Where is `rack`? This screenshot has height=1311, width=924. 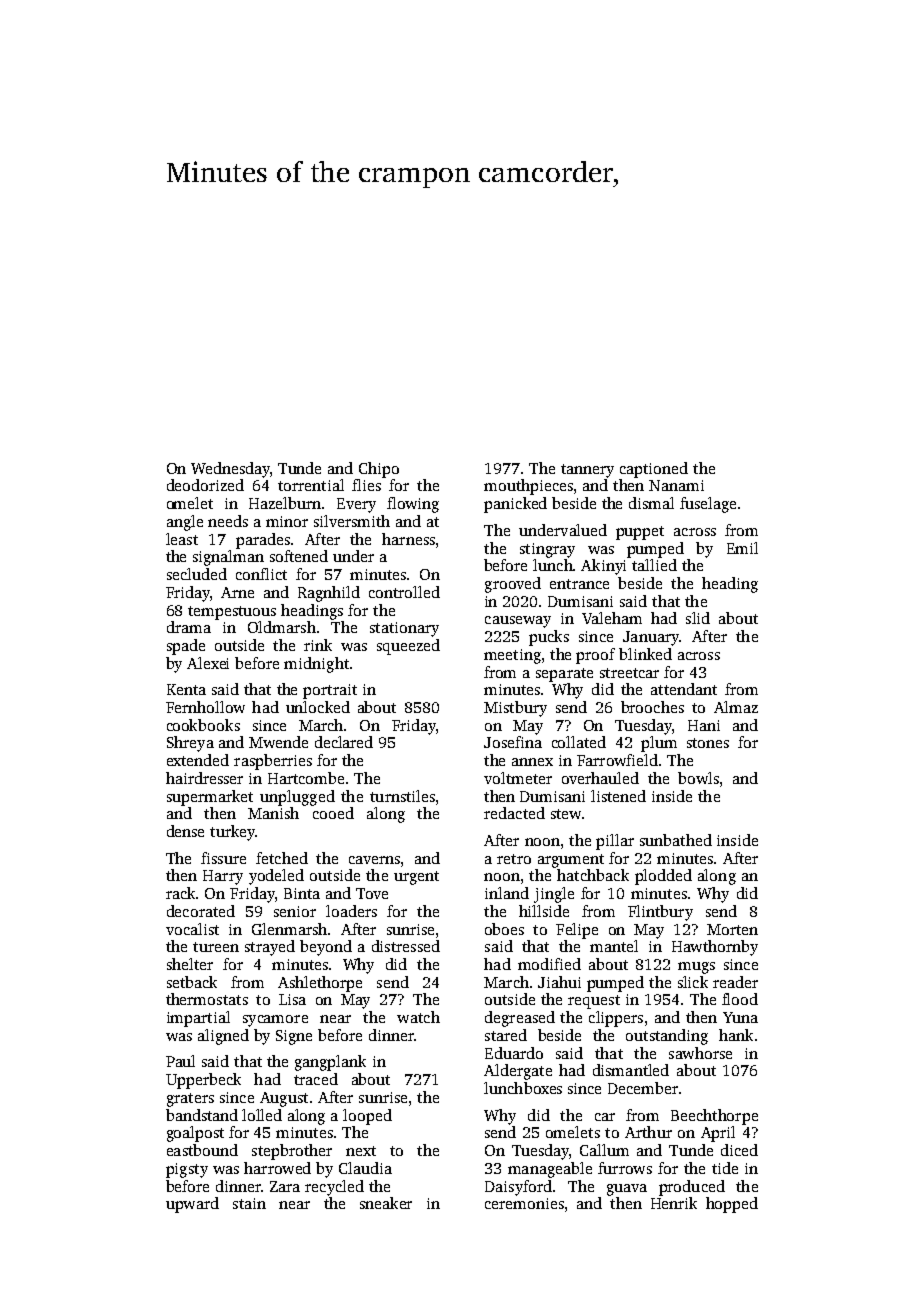 rack is located at coordinates (180, 893).
